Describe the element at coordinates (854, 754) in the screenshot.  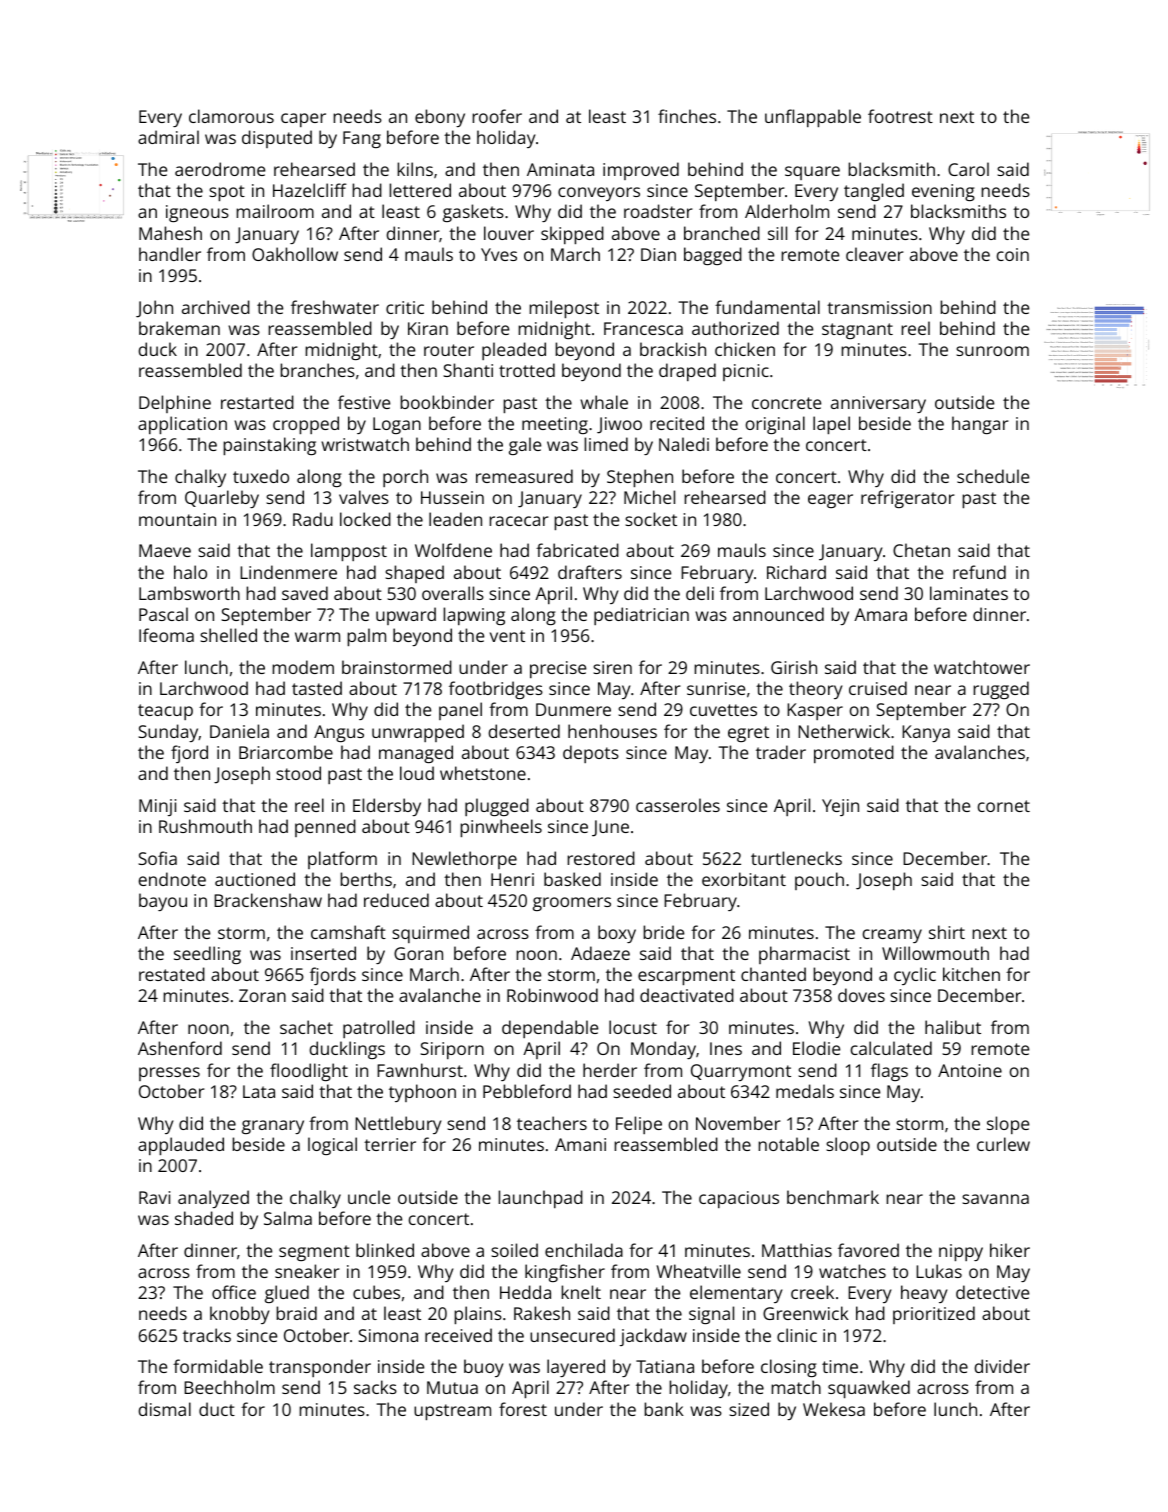
I see `promoted` at that location.
